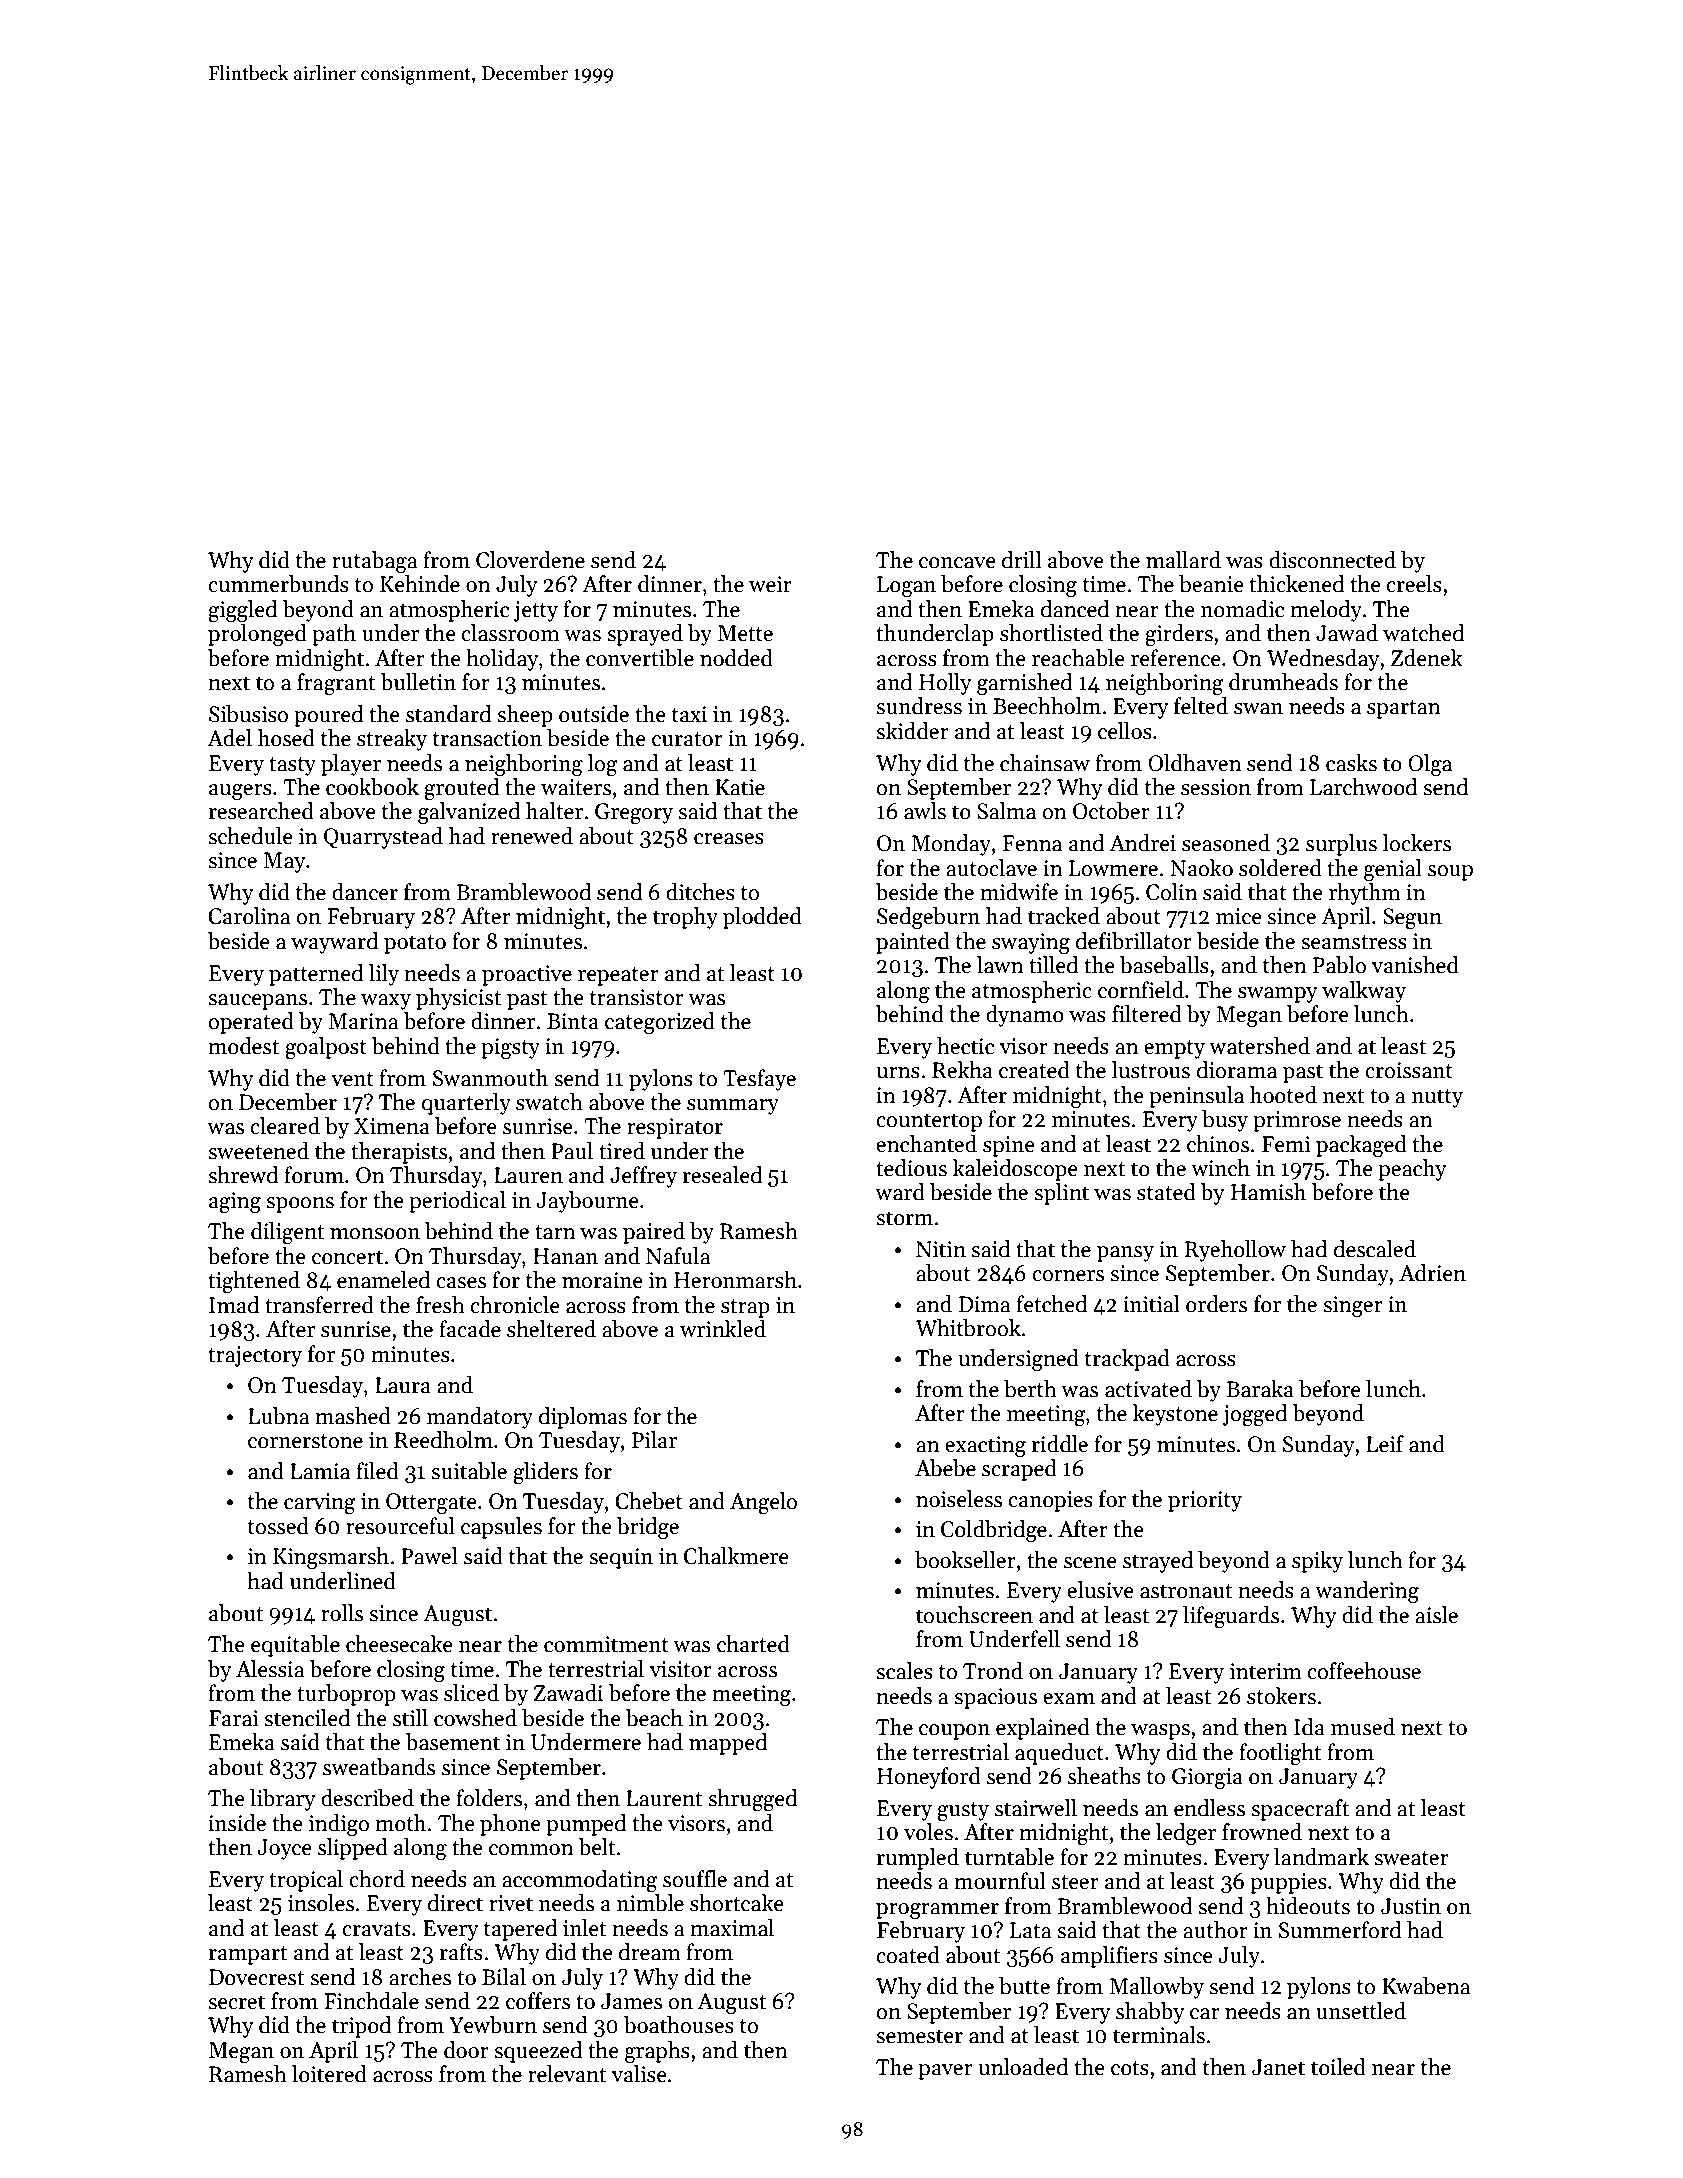  What do you see at coordinates (1354, 942) in the image?
I see `seamstress` at bounding box center [1354, 942].
